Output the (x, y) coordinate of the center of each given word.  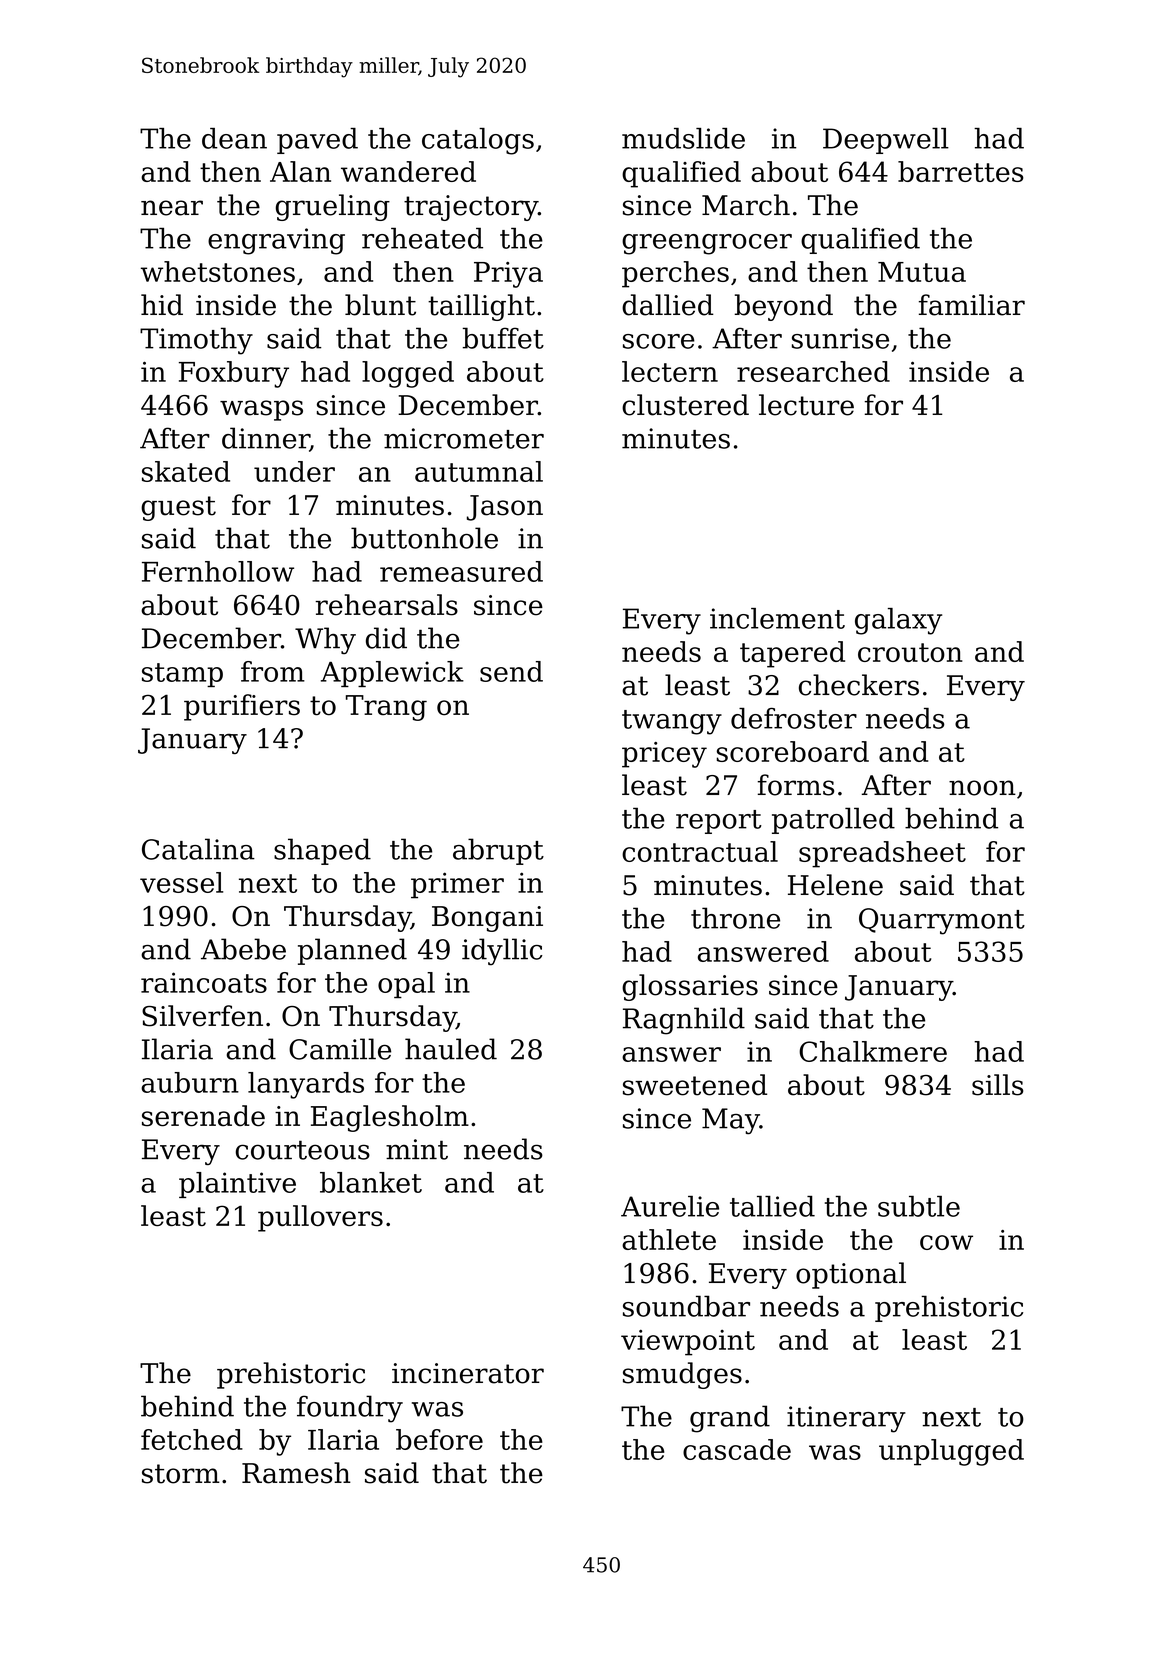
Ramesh (296, 1473)
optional (851, 1275)
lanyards (306, 1085)
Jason (505, 508)
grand (730, 1419)
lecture (806, 405)
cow (946, 1242)
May (731, 1121)
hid (162, 305)
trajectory (471, 208)
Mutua (922, 272)
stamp (182, 675)
